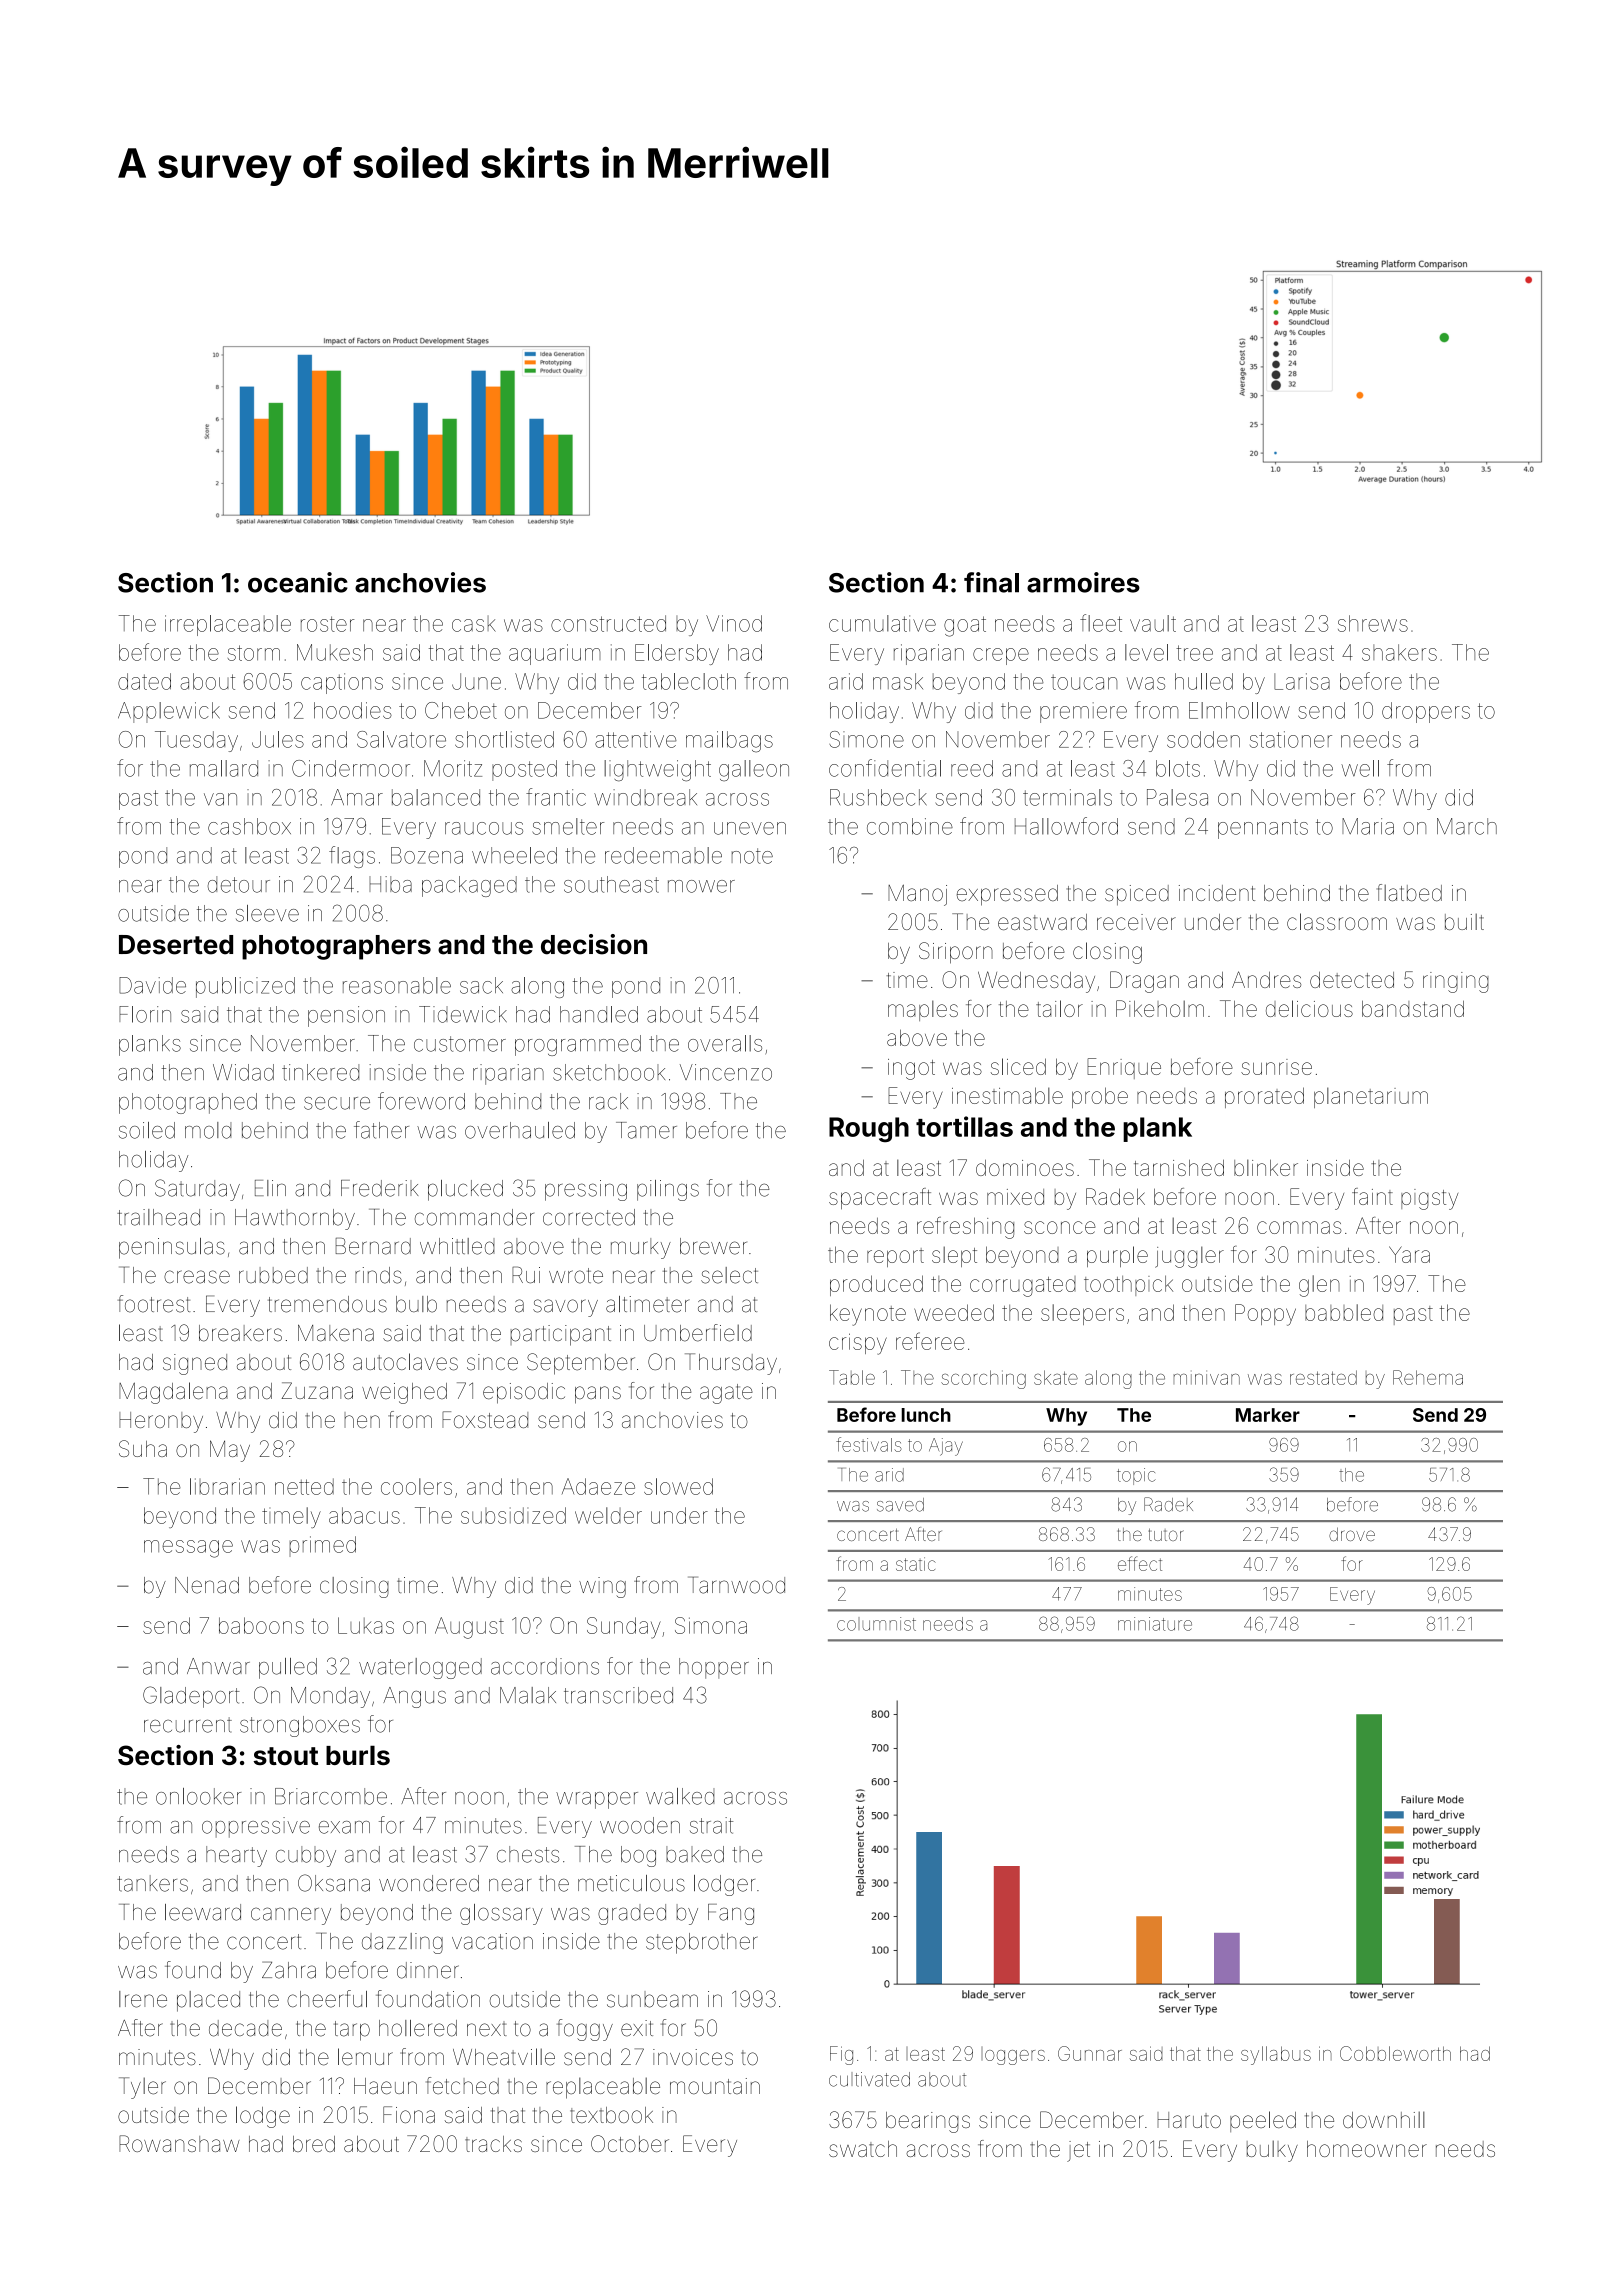 This screenshot has width=1620, height=2292. Describe the element at coordinates (278, 739) in the screenshot. I see `Jules` at that location.
